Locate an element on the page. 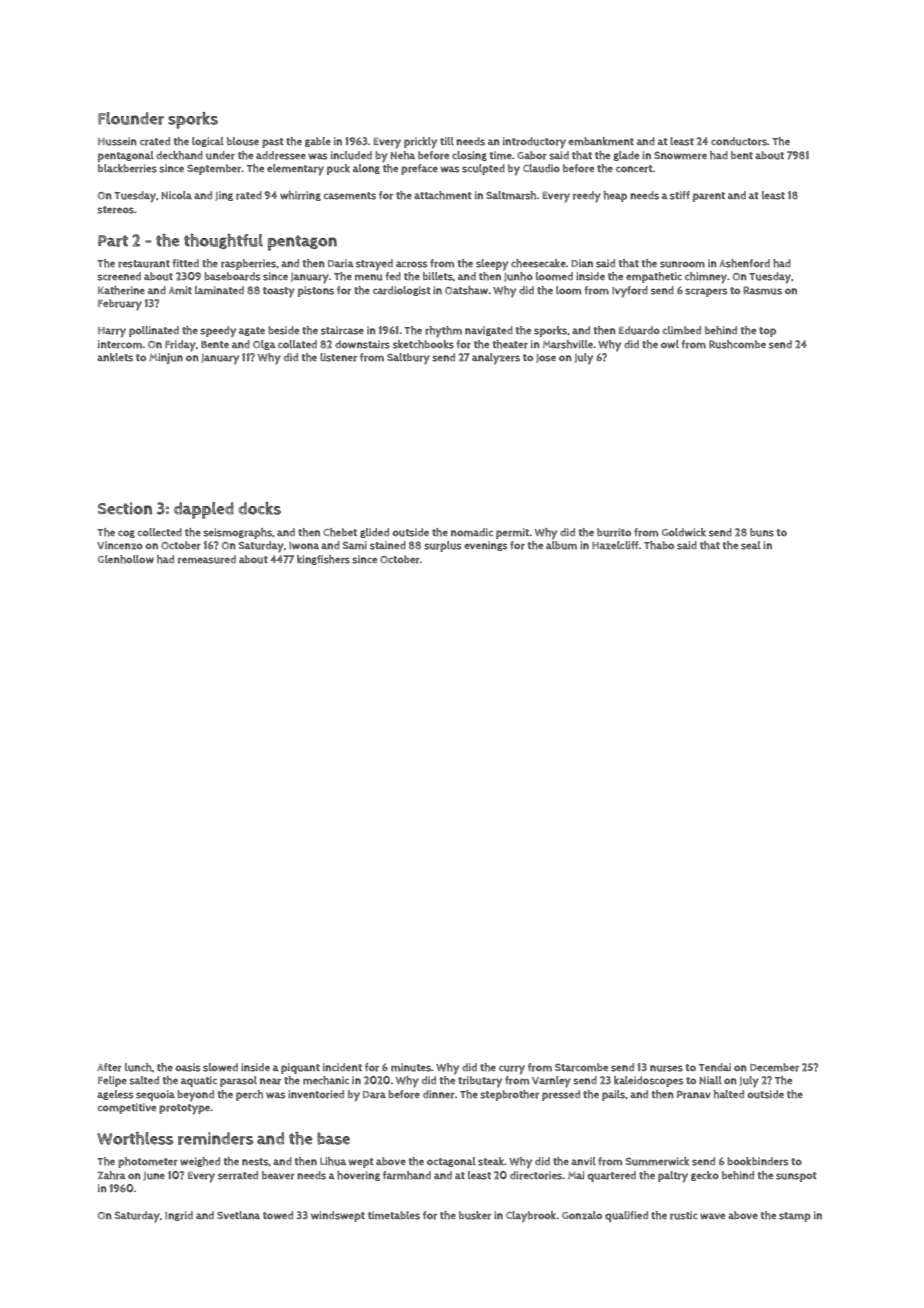 This image has height=1308, width=924. Vincenzo is located at coordinates (120, 545).
